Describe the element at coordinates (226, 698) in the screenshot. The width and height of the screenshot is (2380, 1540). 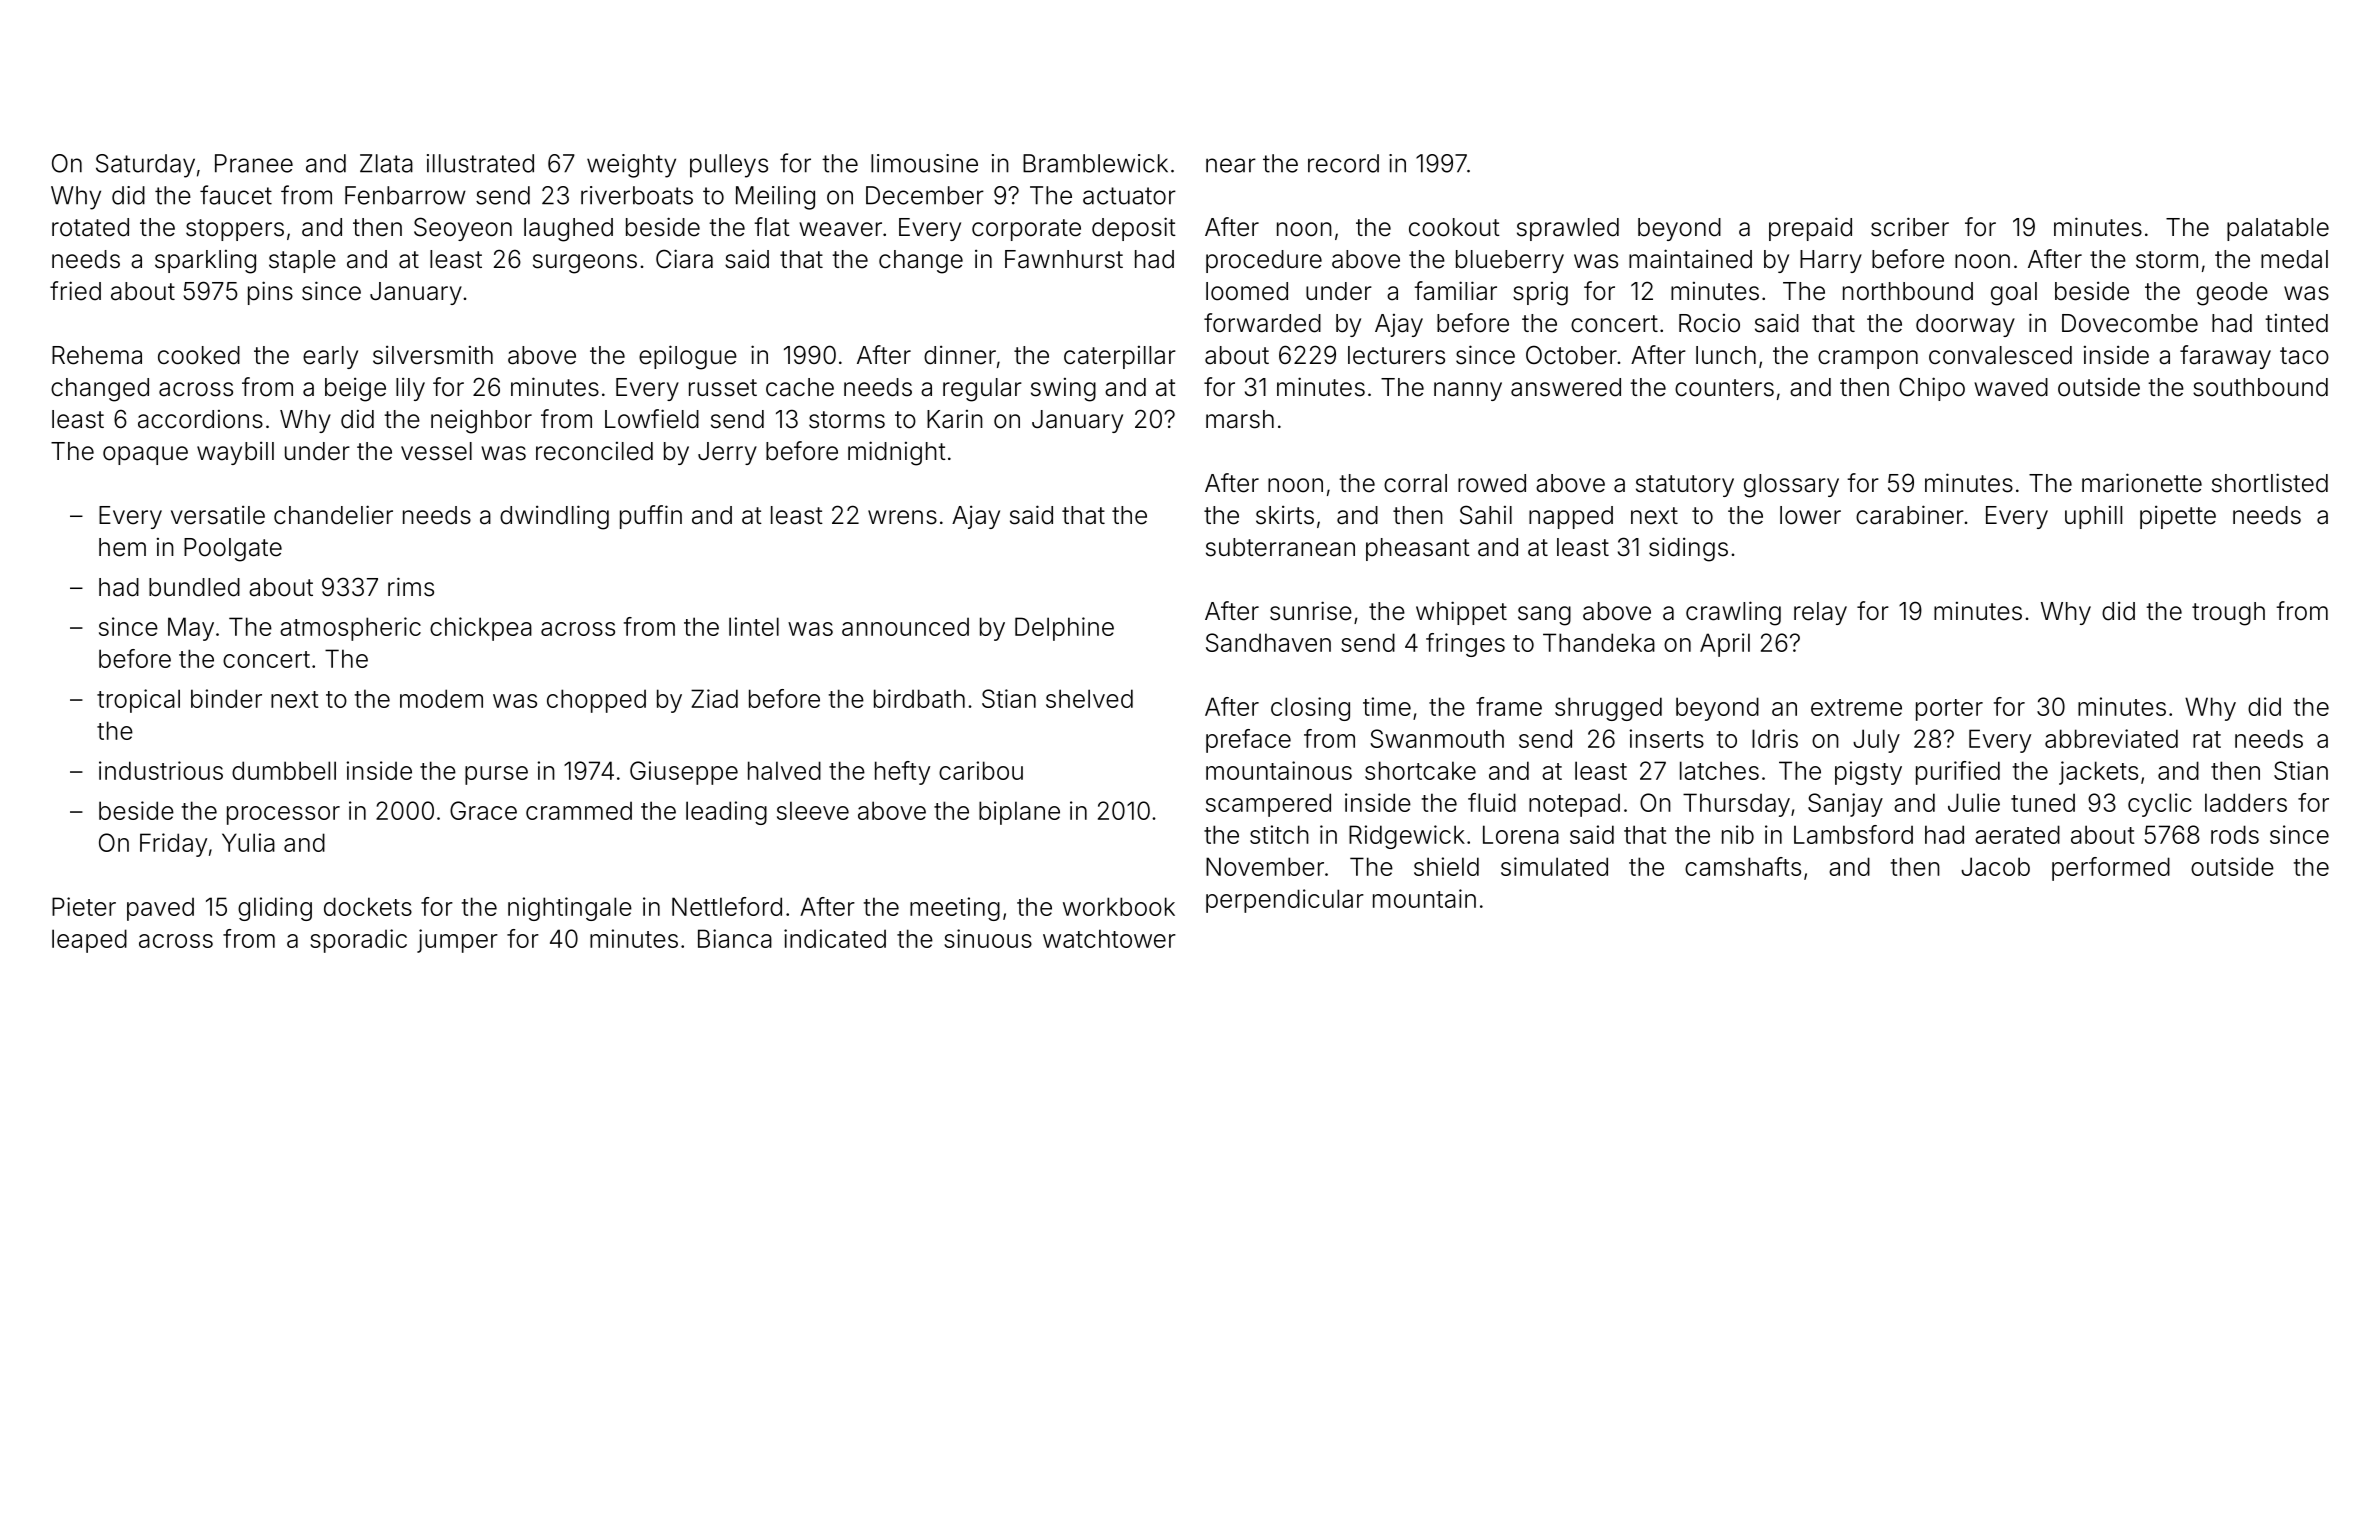
I see `binder` at that location.
